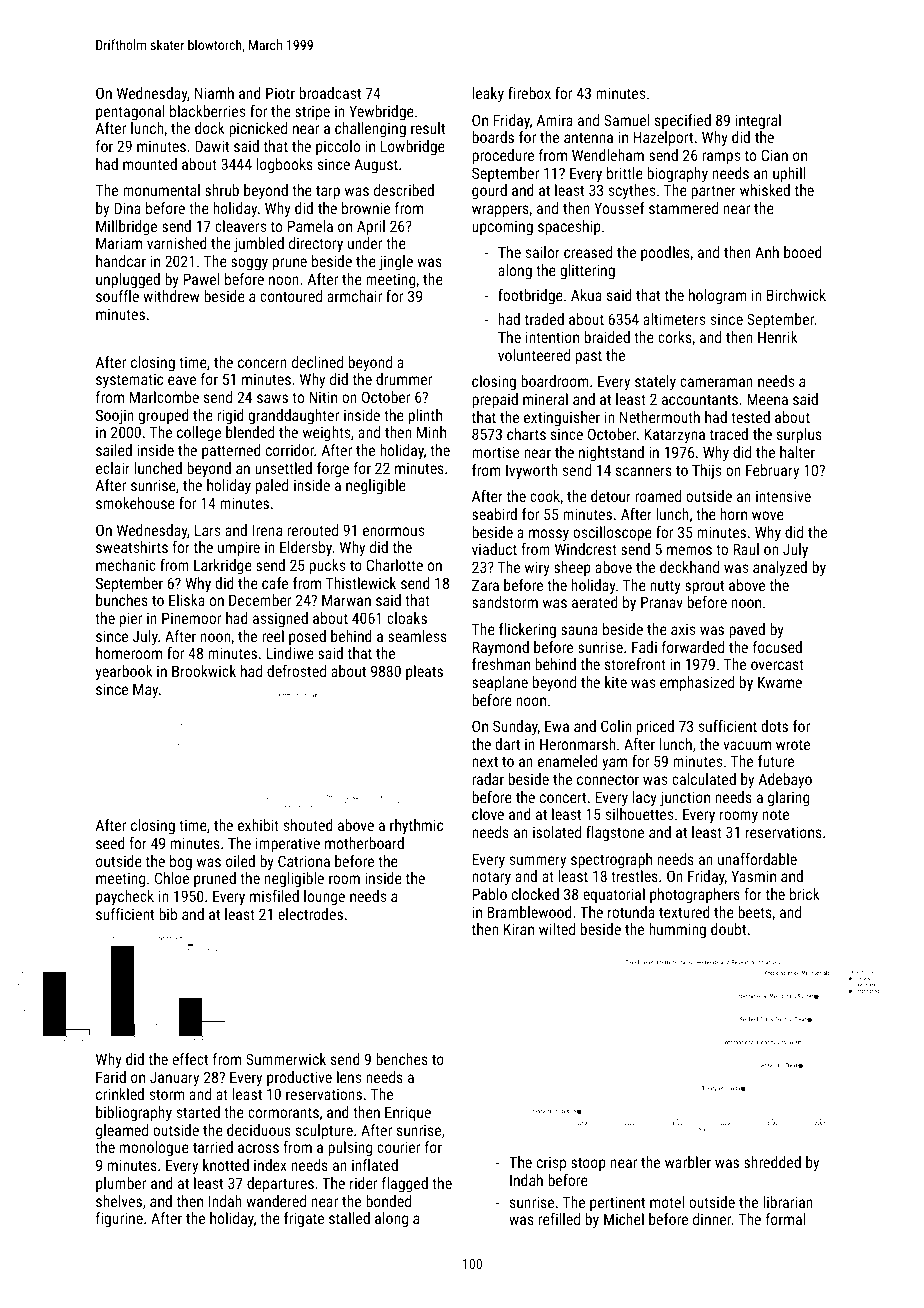 This document has height=1308, width=924. What do you see at coordinates (396, 263) in the document?
I see `jingle` at bounding box center [396, 263].
